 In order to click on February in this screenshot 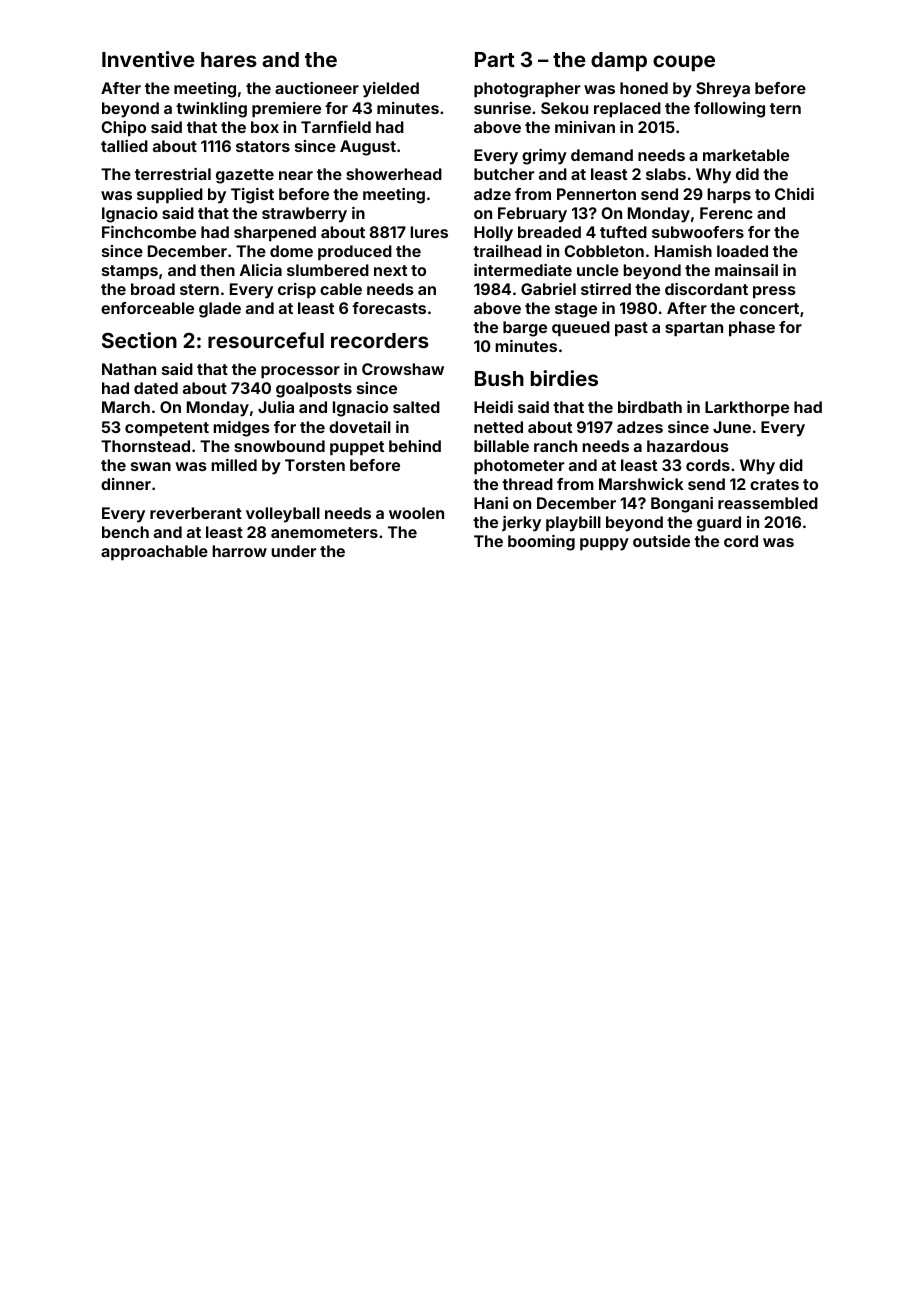, I will do `click(532, 215)`.
